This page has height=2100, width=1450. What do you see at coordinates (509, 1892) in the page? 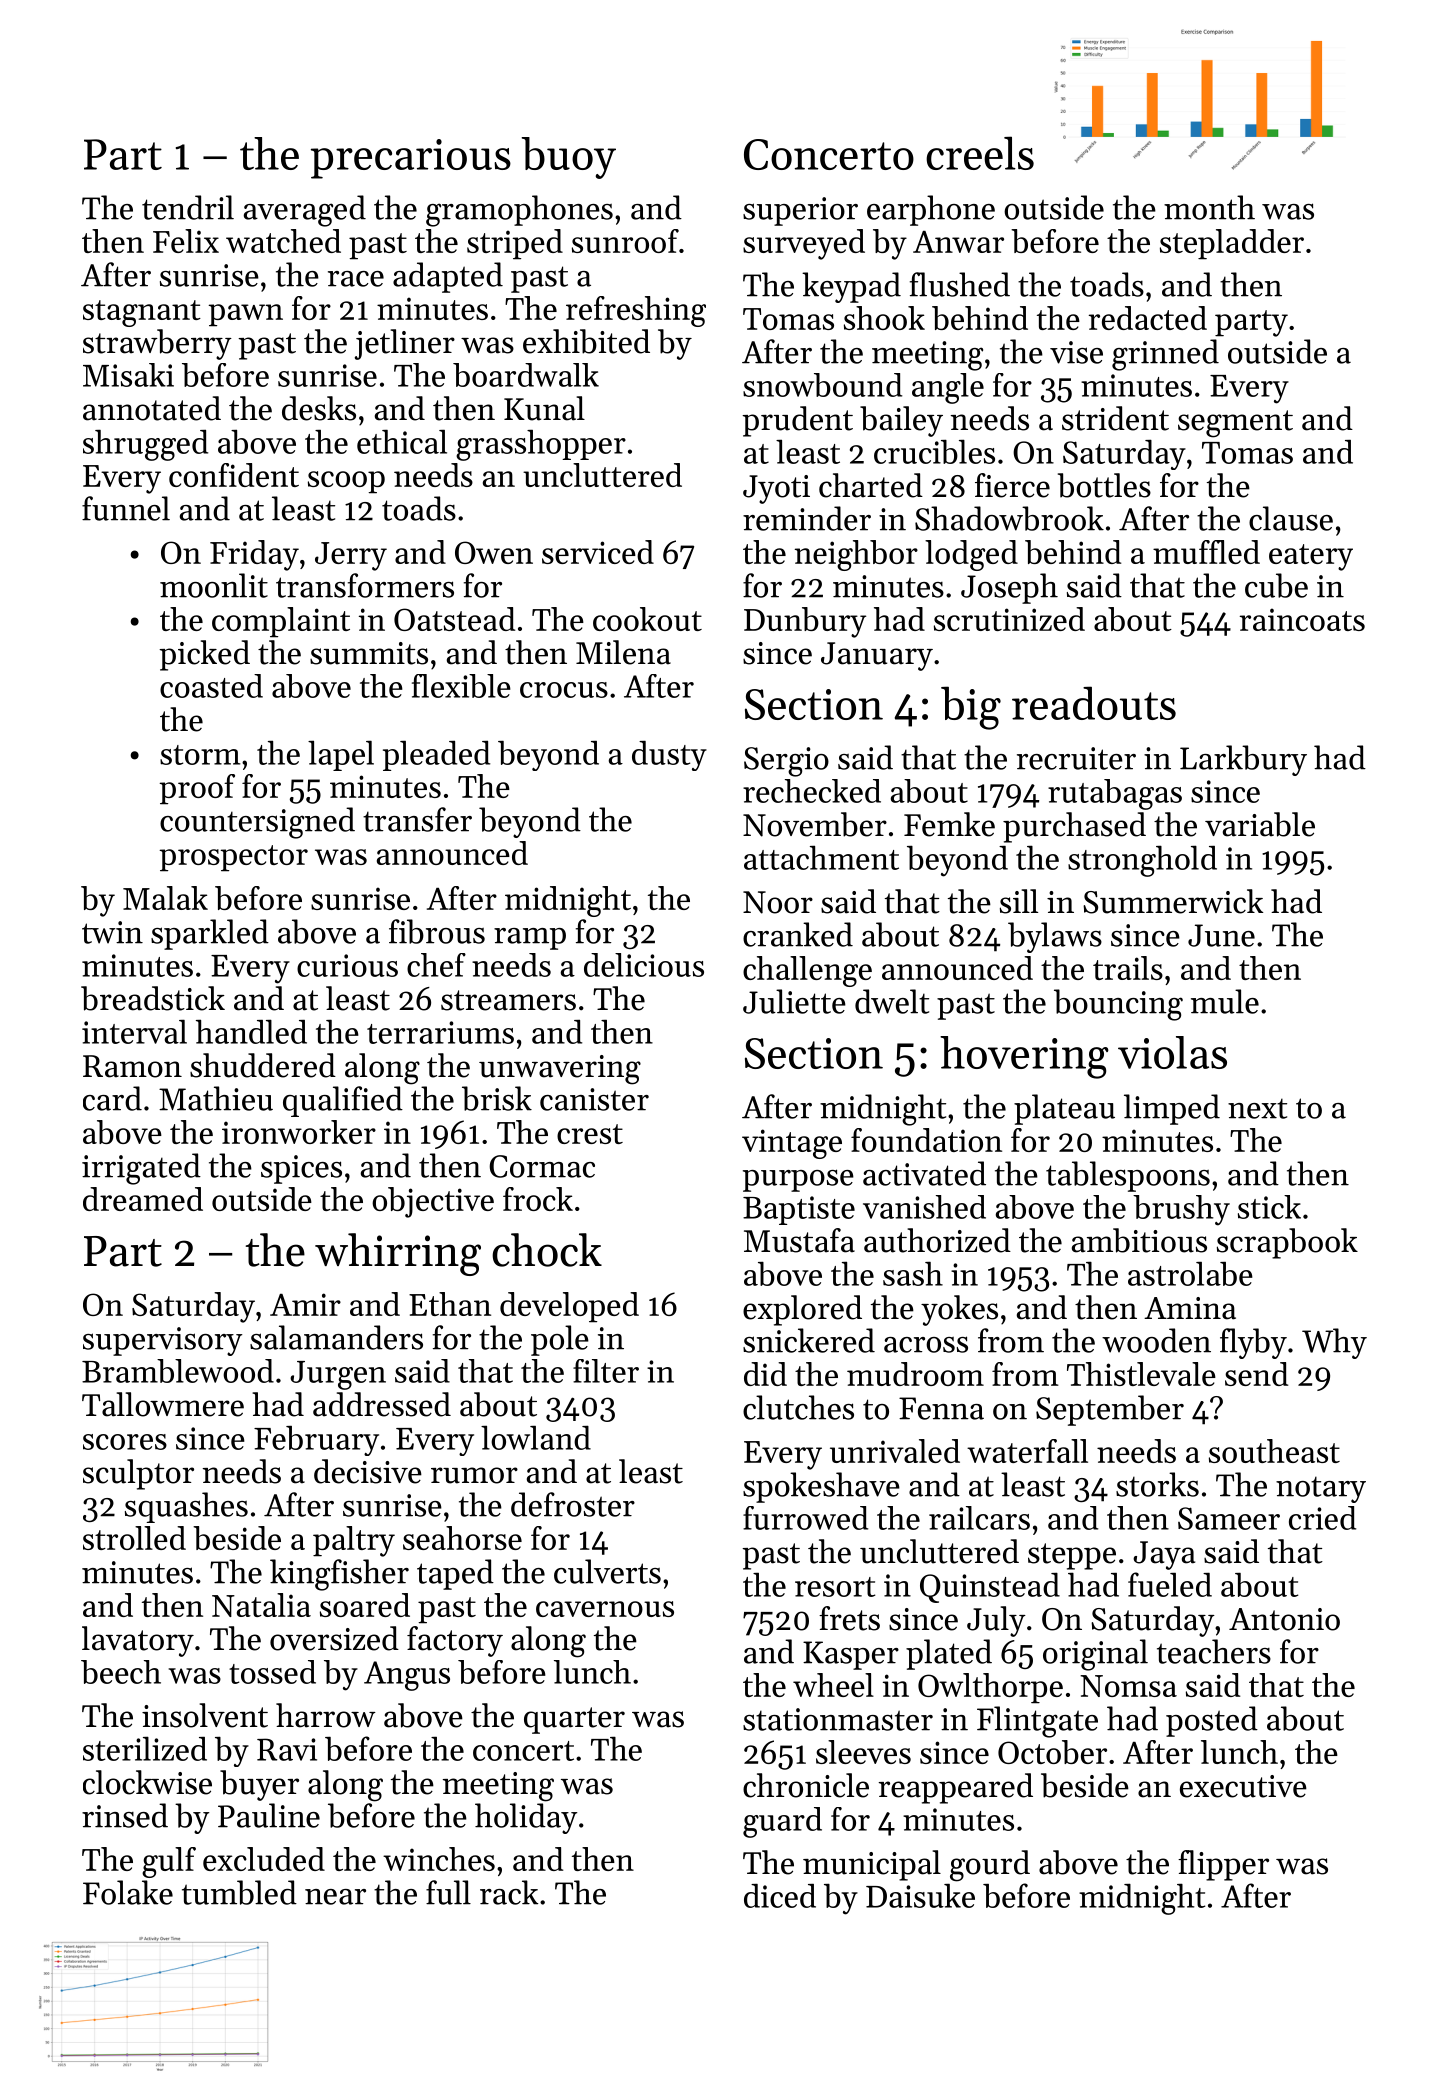
I see `rack` at bounding box center [509, 1892].
